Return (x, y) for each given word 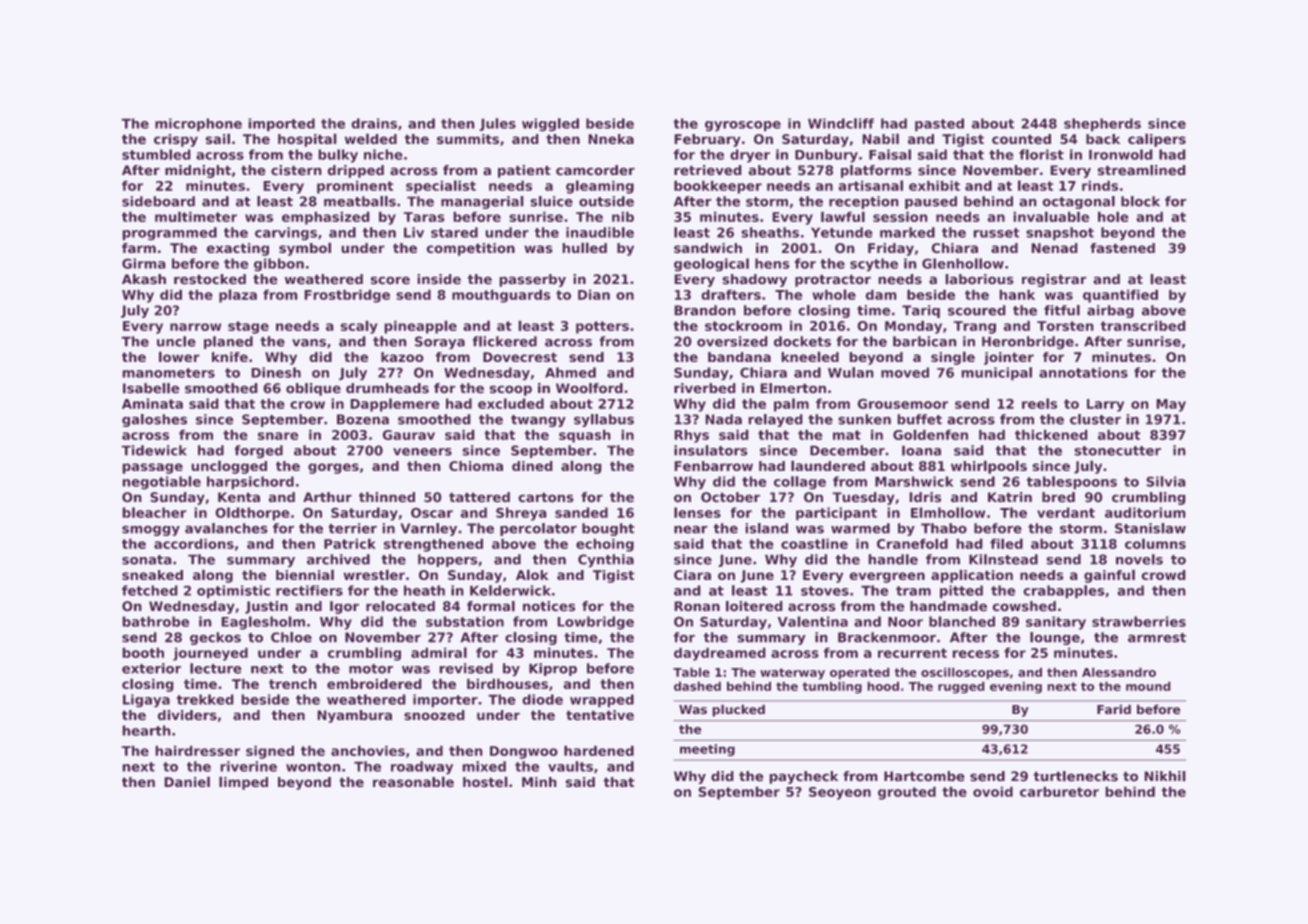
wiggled (550, 125)
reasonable (413, 782)
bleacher (154, 512)
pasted (939, 125)
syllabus (604, 420)
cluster (1095, 419)
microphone (198, 125)
